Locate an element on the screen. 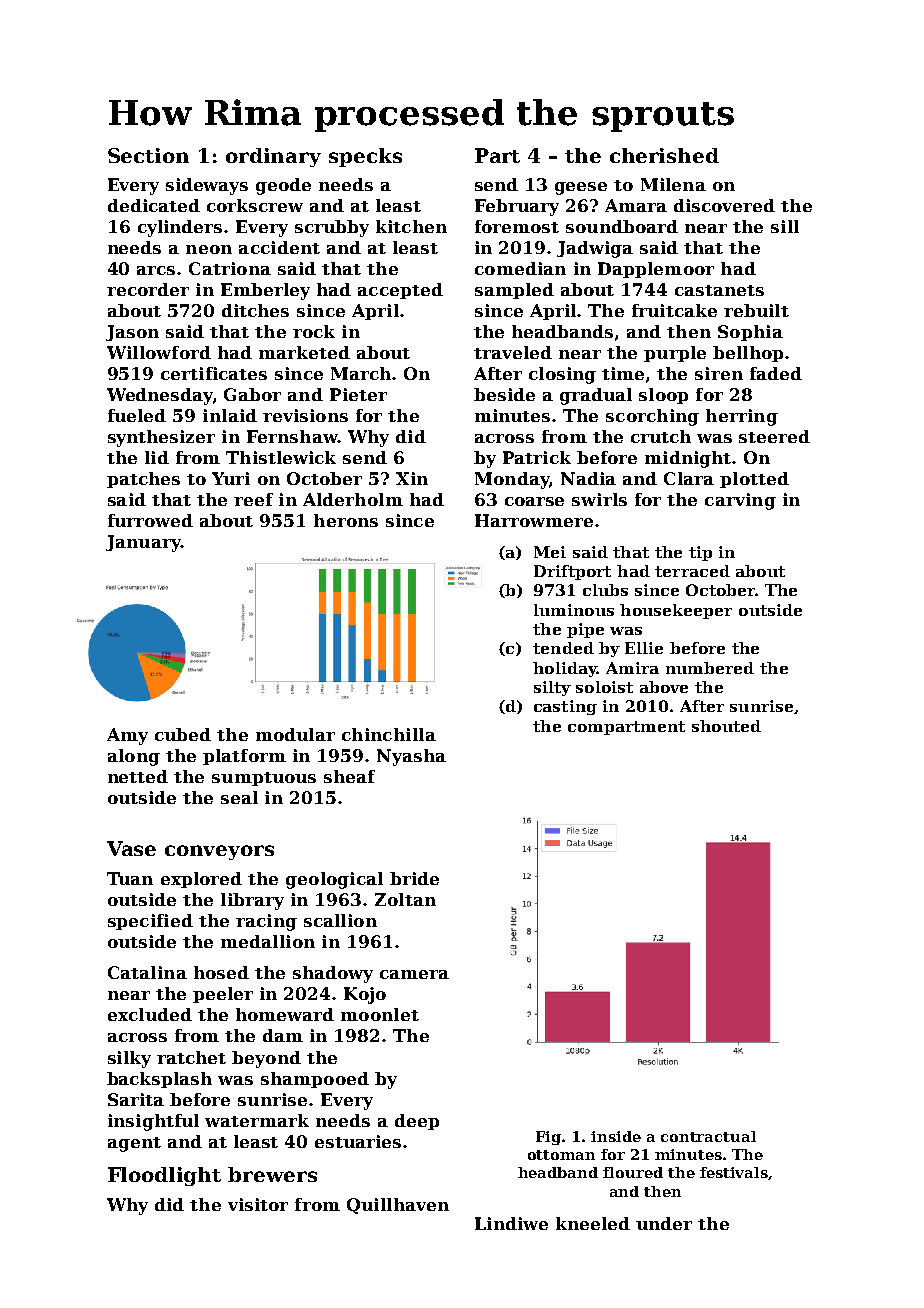  watermark is located at coordinates (257, 1120).
